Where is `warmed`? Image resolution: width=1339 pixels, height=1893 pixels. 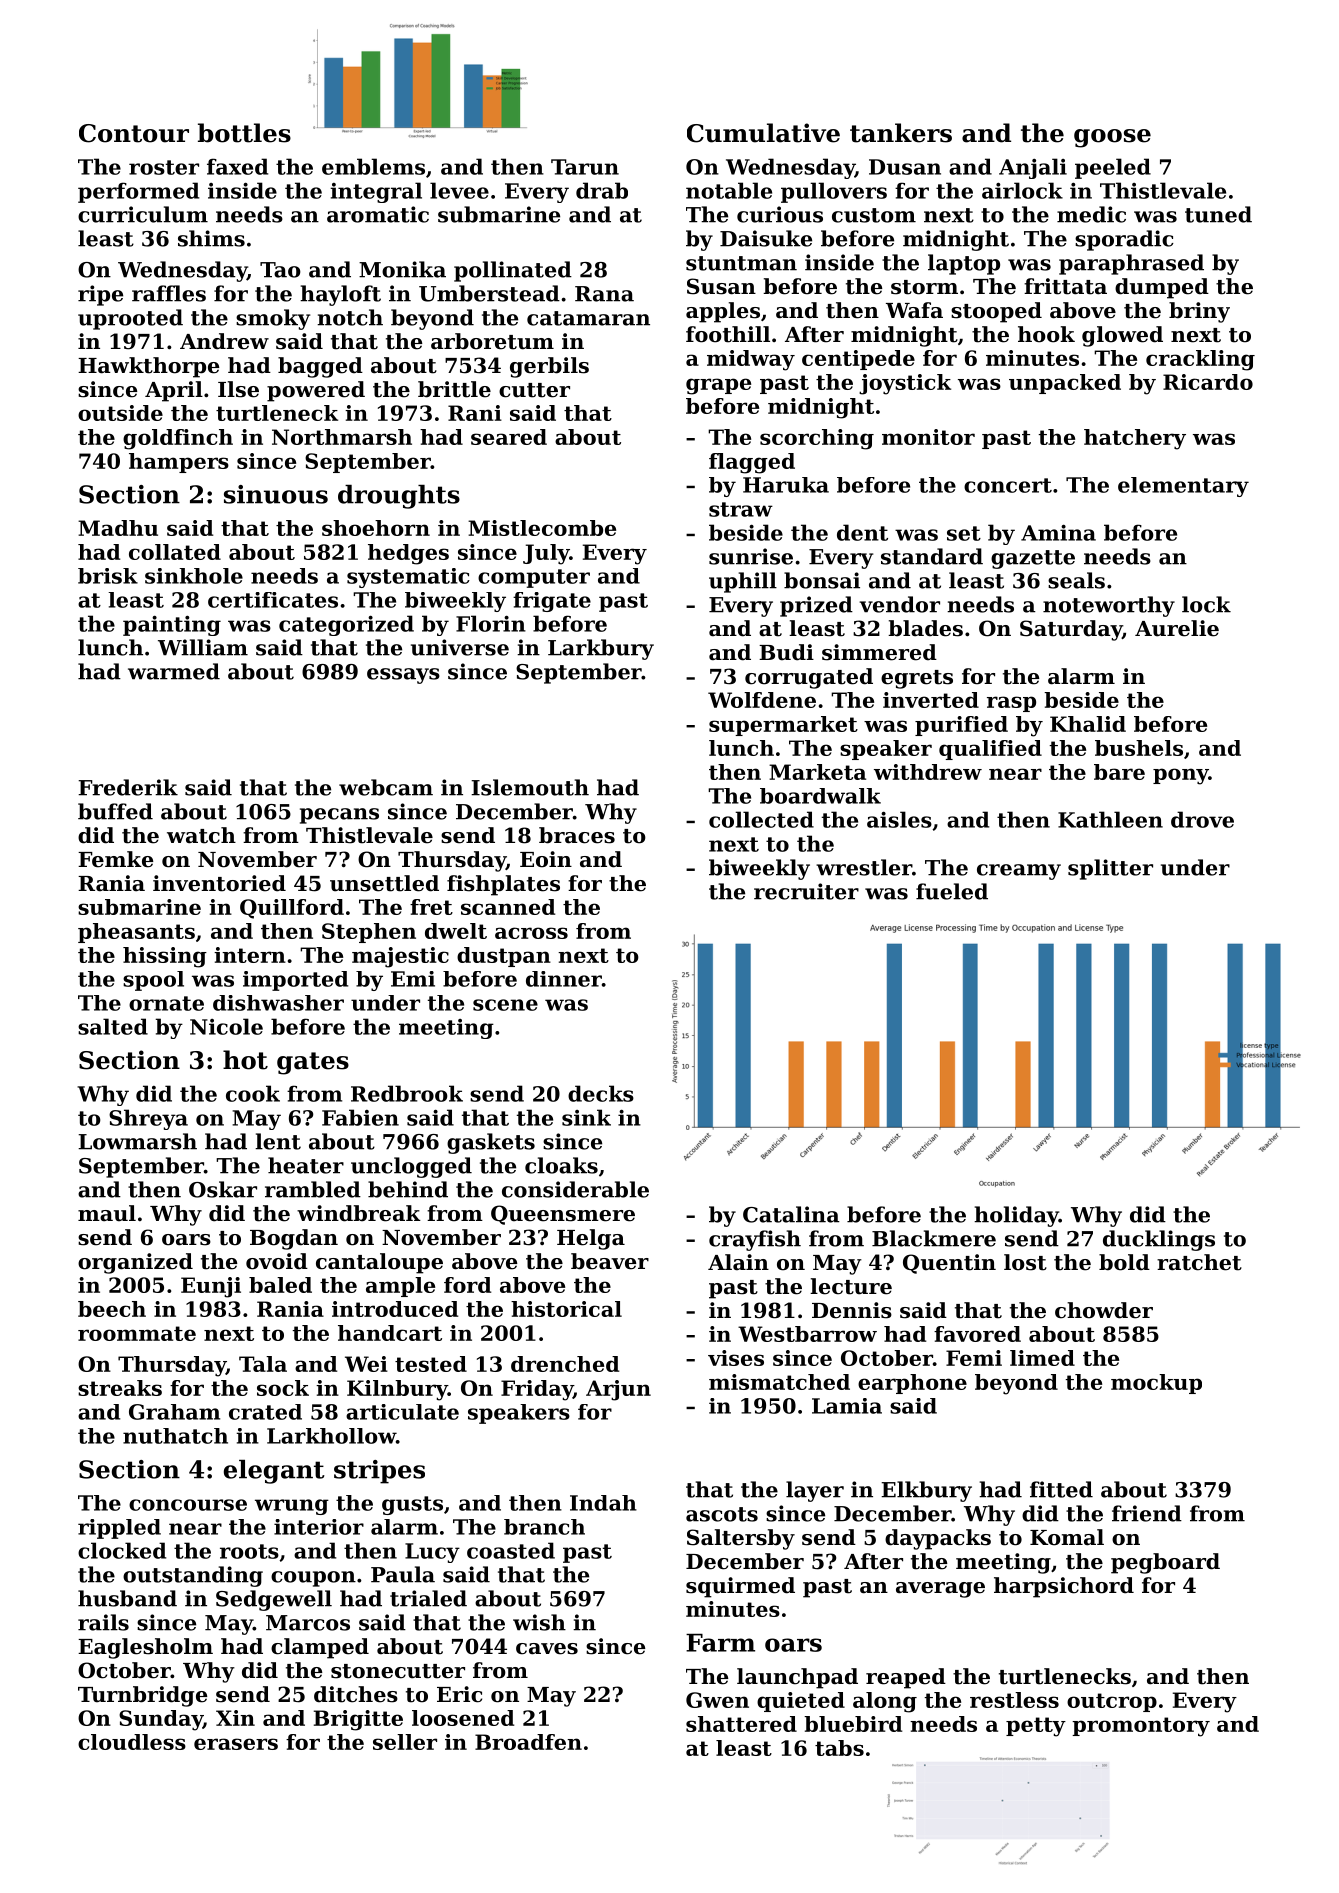
warmed is located at coordinates (174, 671).
